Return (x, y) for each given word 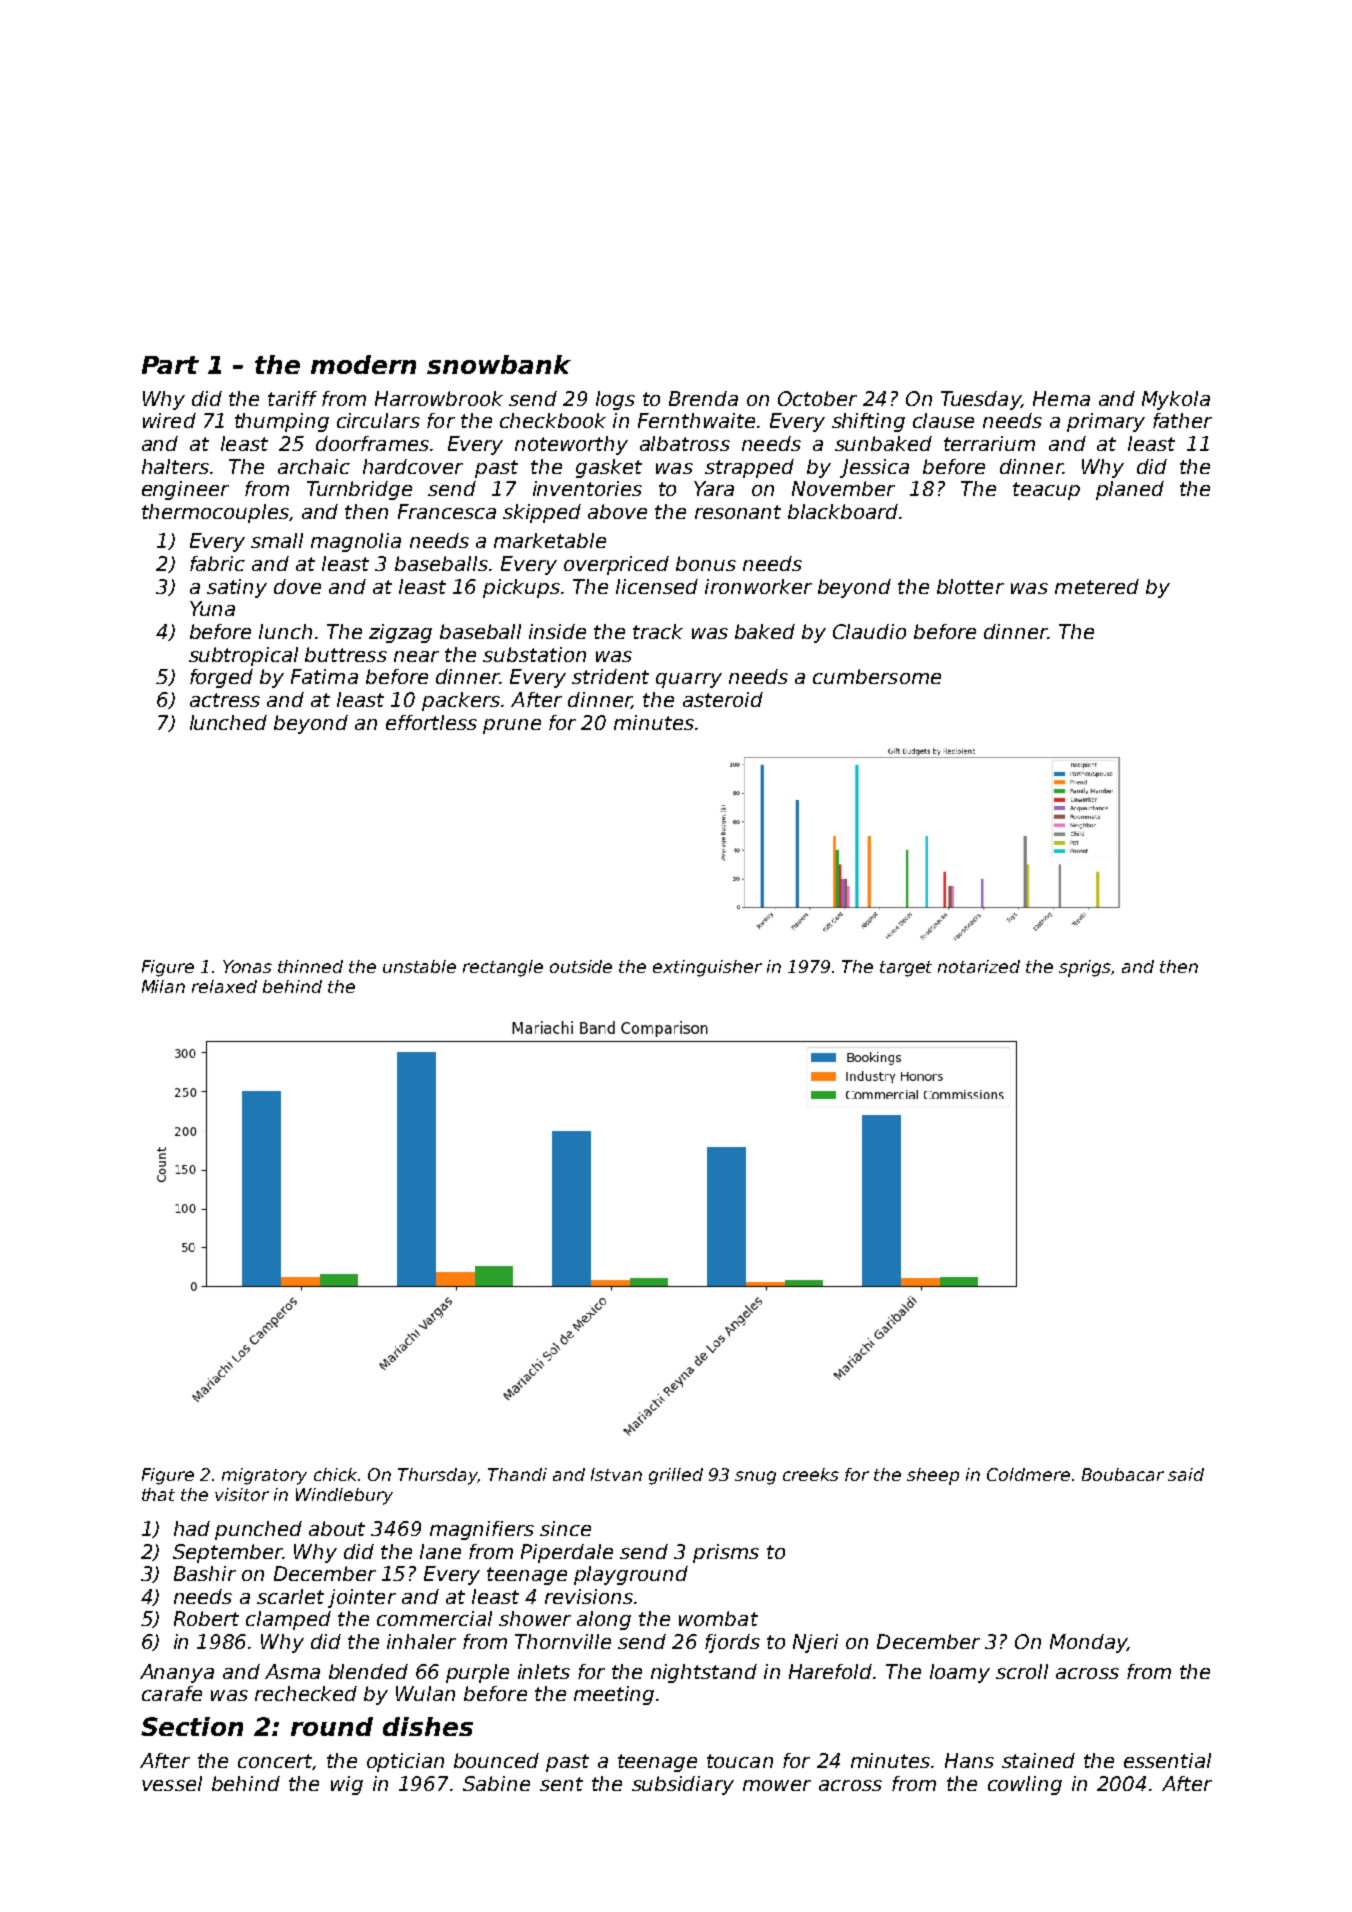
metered (1097, 586)
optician (405, 1762)
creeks (811, 1474)
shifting (868, 422)
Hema (1061, 398)
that (158, 1494)
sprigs (1085, 968)
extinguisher (707, 968)
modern (363, 364)
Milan (163, 986)
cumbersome (877, 676)
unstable (419, 966)
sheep (933, 1476)
